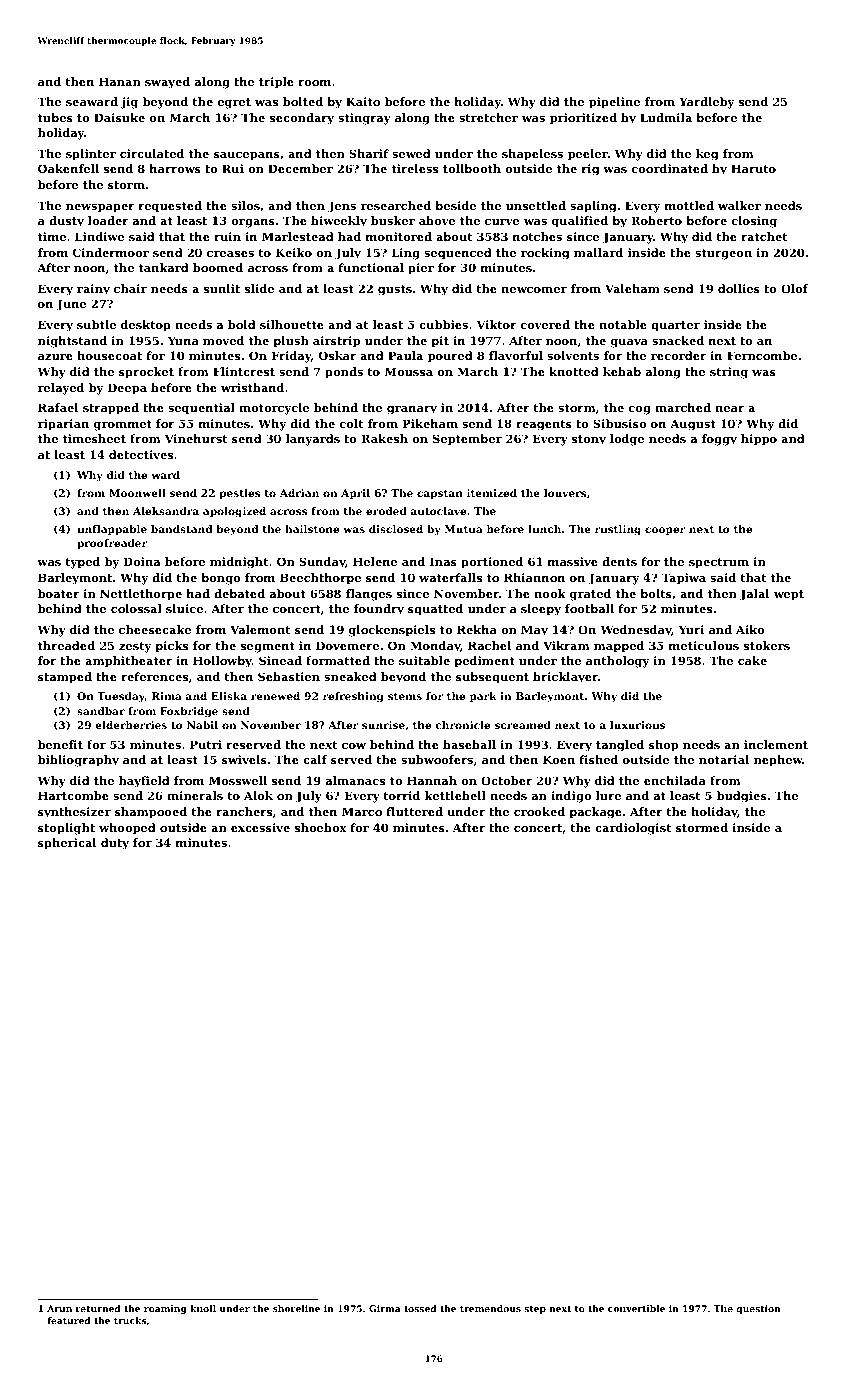 Image resolution: width=849 pixels, height=1400 pixels. What do you see at coordinates (636, 631) in the screenshot?
I see `Wednesday` at bounding box center [636, 631].
